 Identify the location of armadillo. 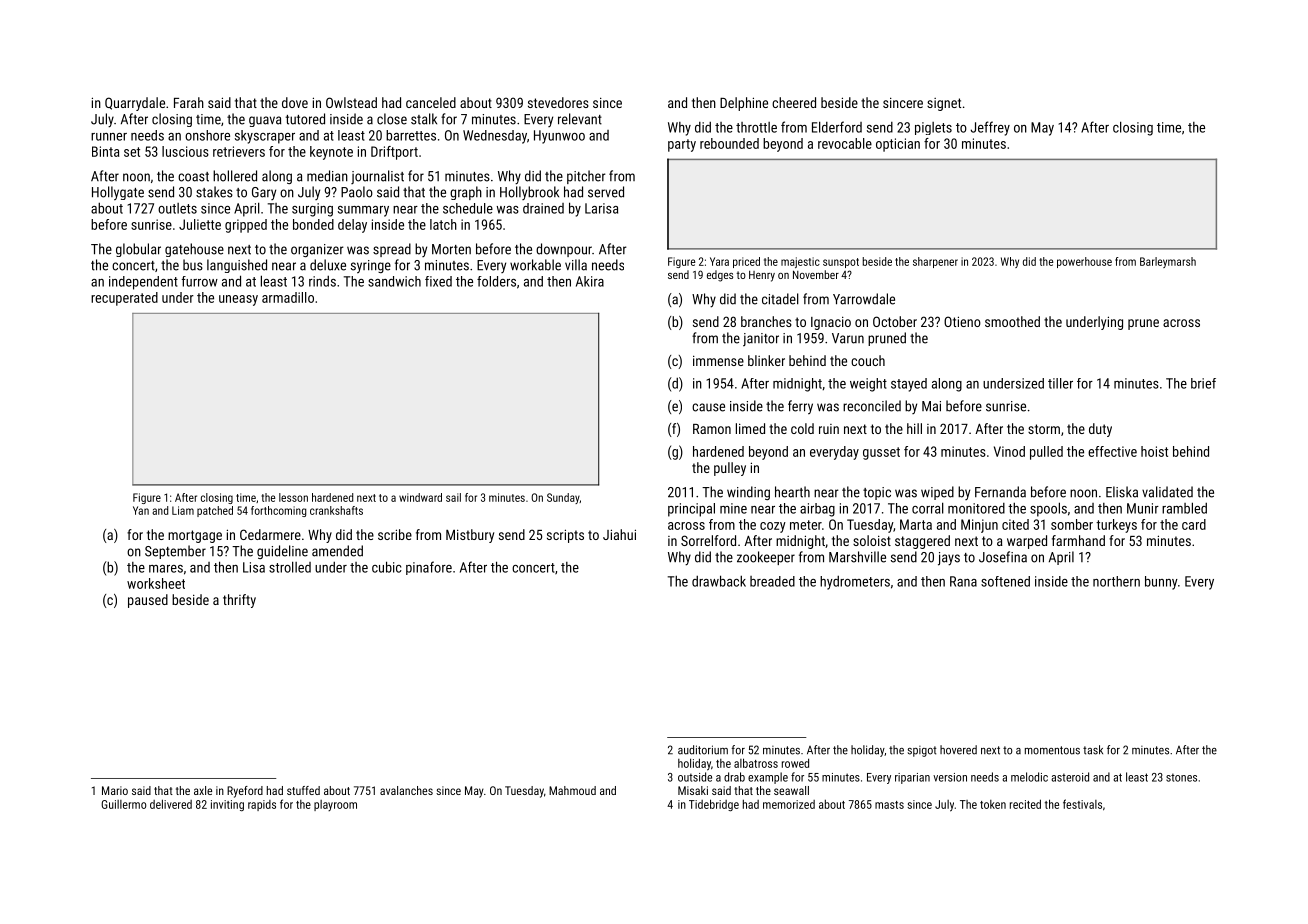
(288, 297).
